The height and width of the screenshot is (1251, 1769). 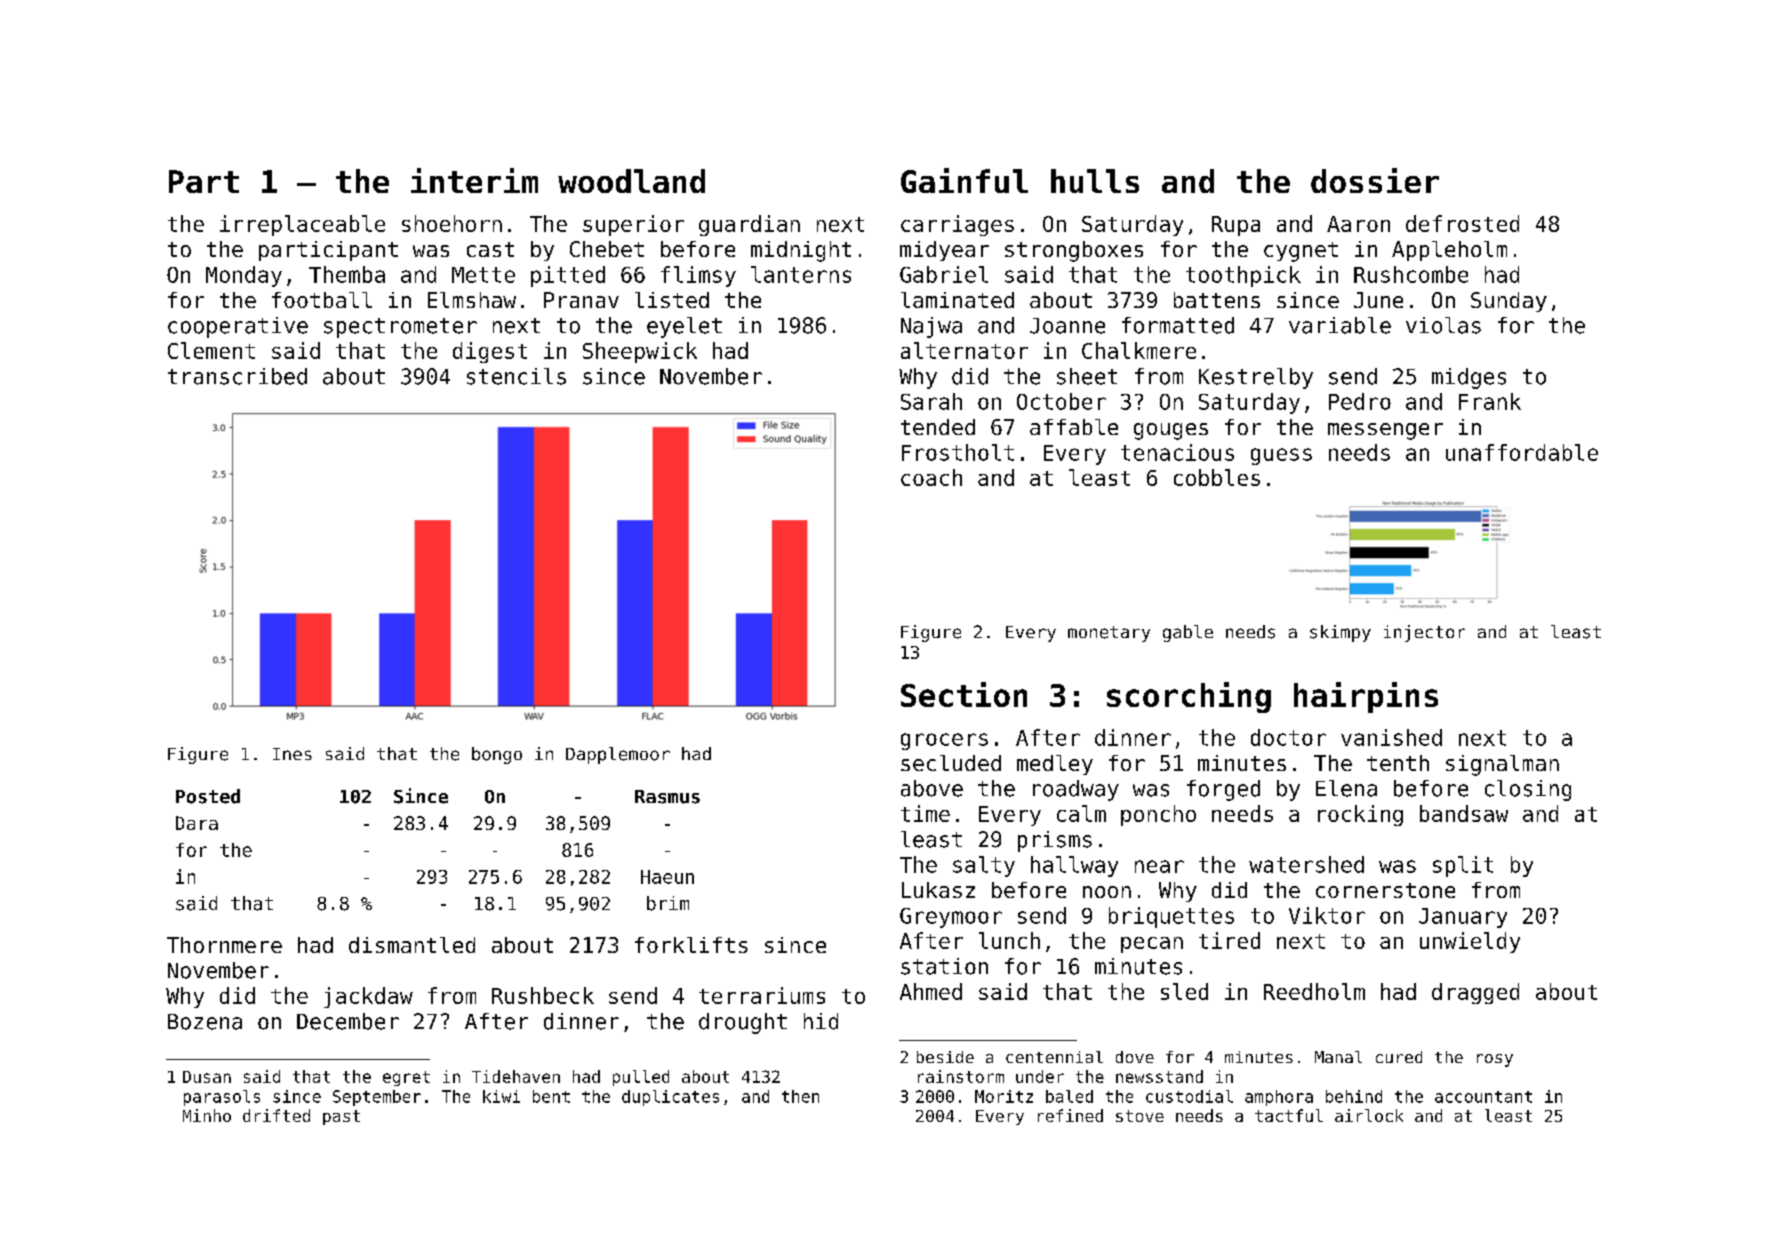 What do you see at coordinates (801, 251) in the screenshot?
I see `midnight` at bounding box center [801, 251].
